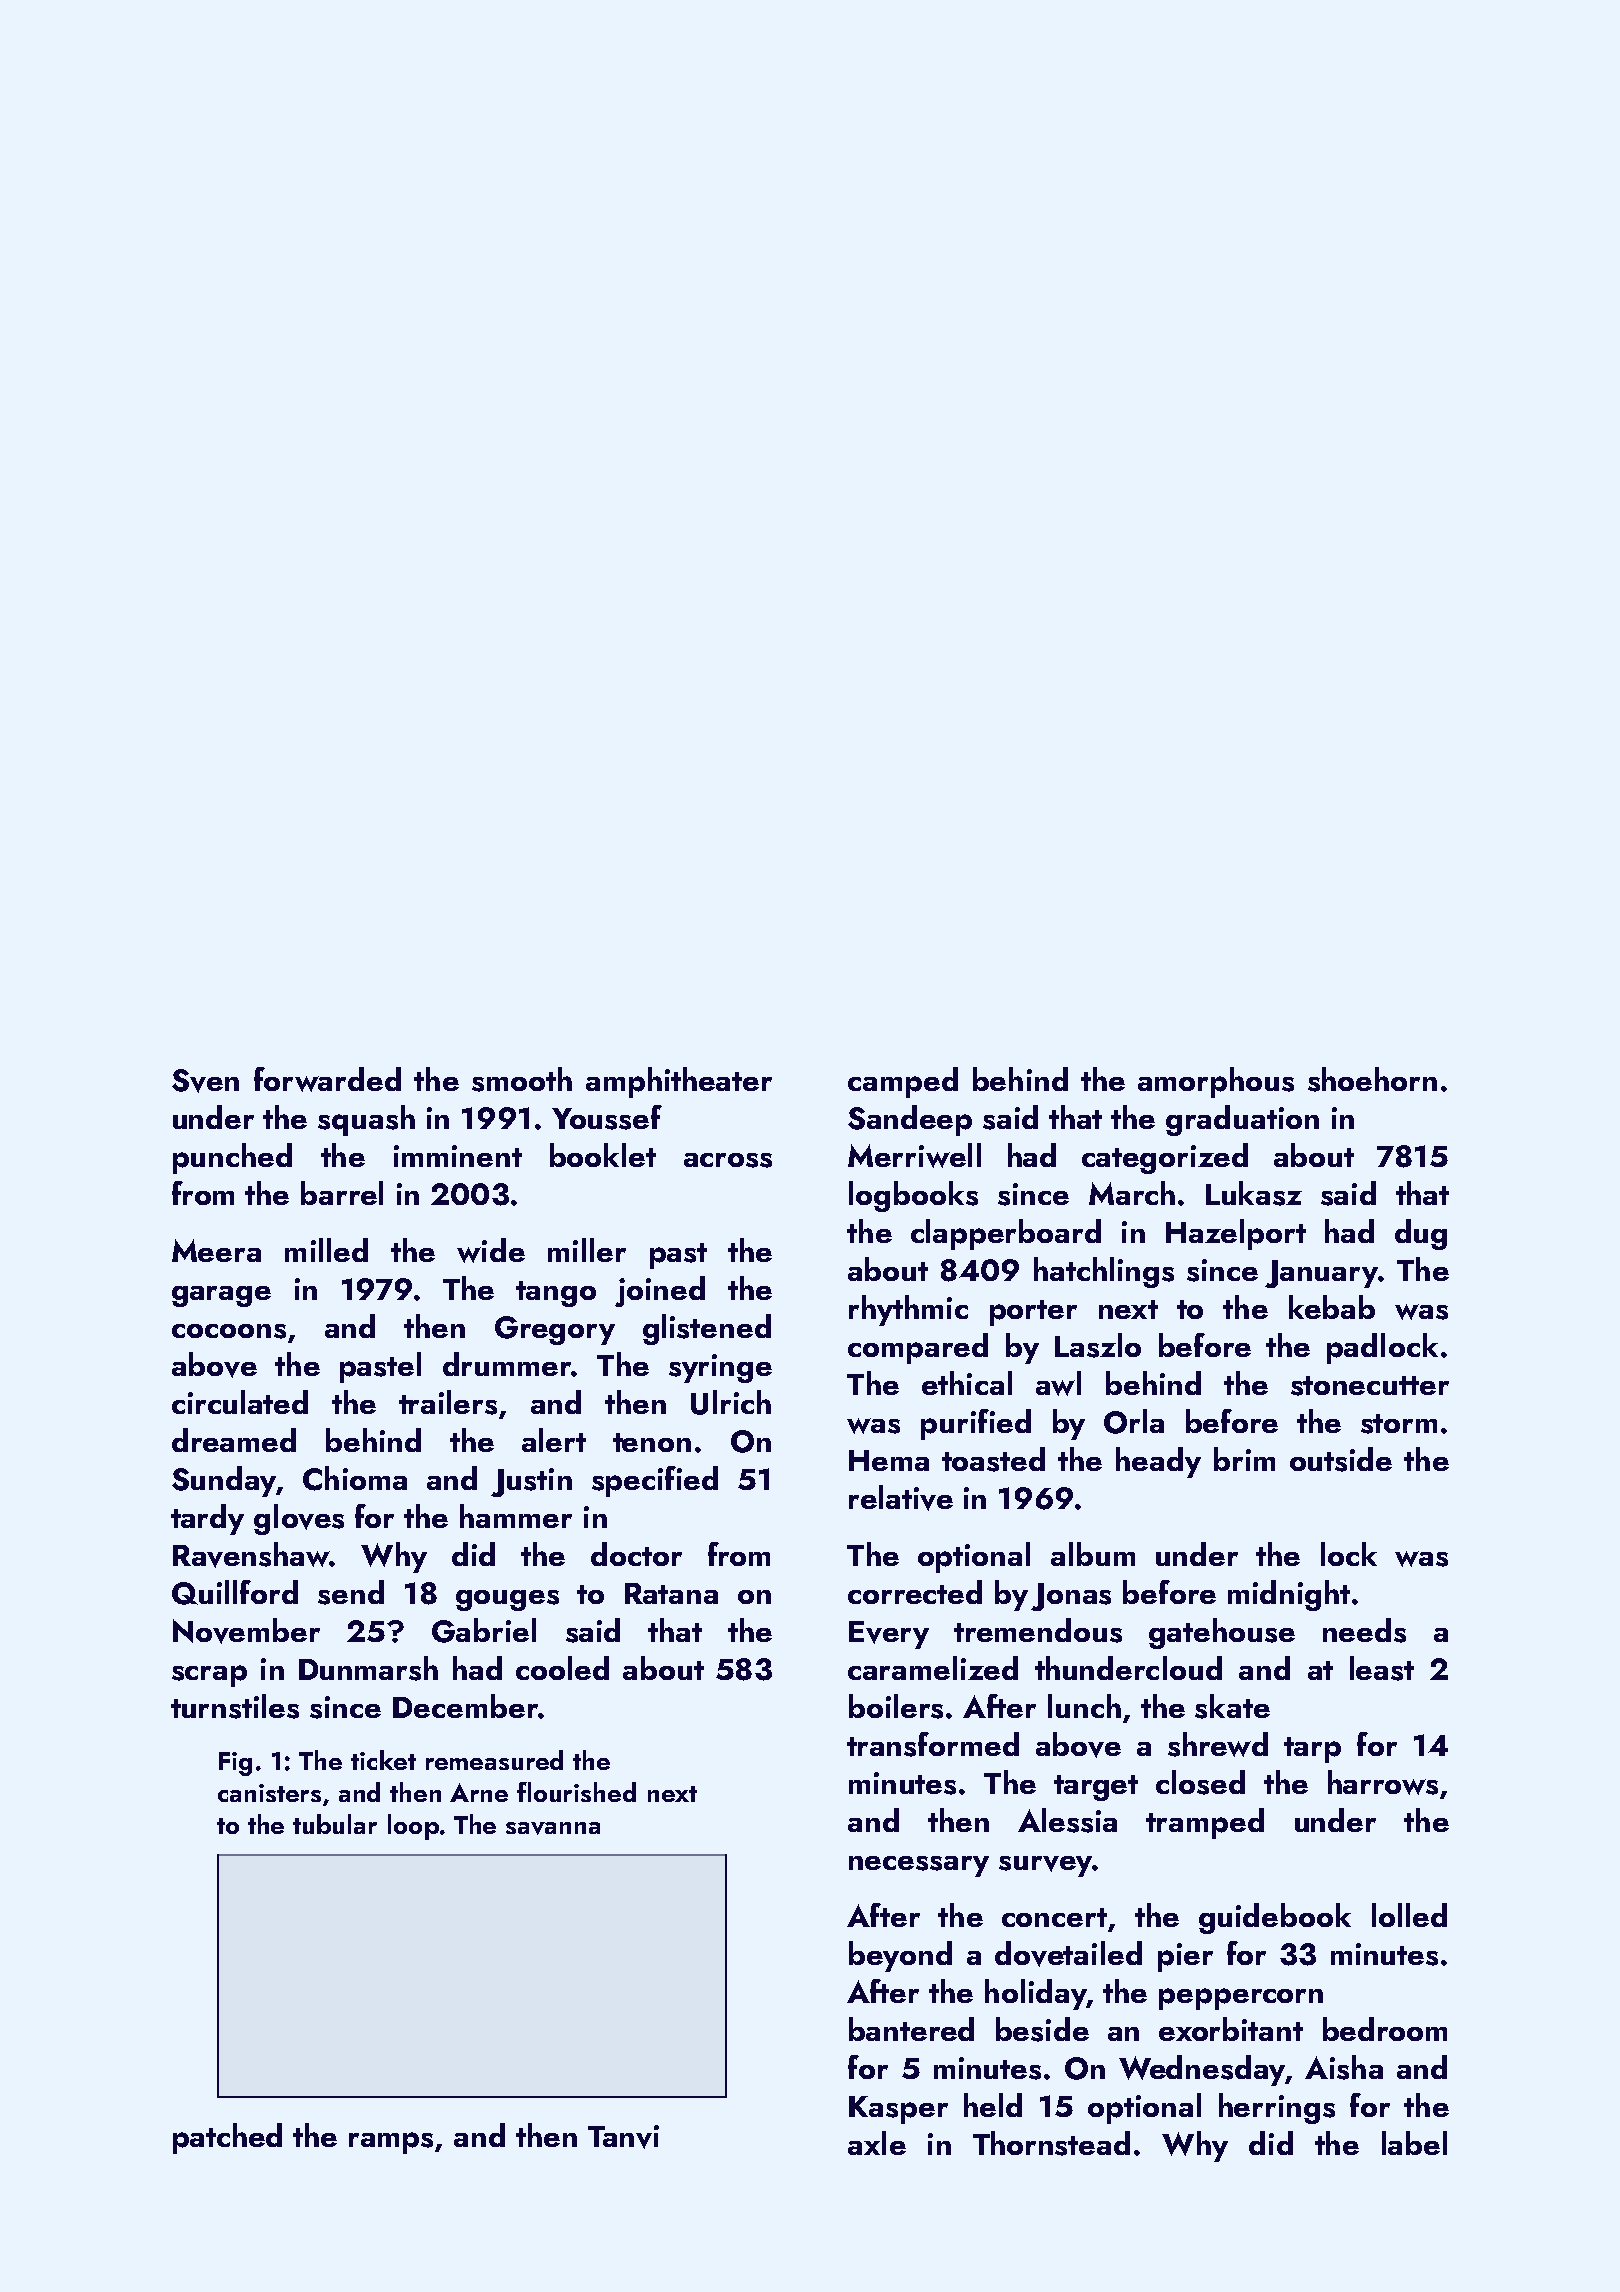  I want to click on midnight, so click(1289, 1595).
